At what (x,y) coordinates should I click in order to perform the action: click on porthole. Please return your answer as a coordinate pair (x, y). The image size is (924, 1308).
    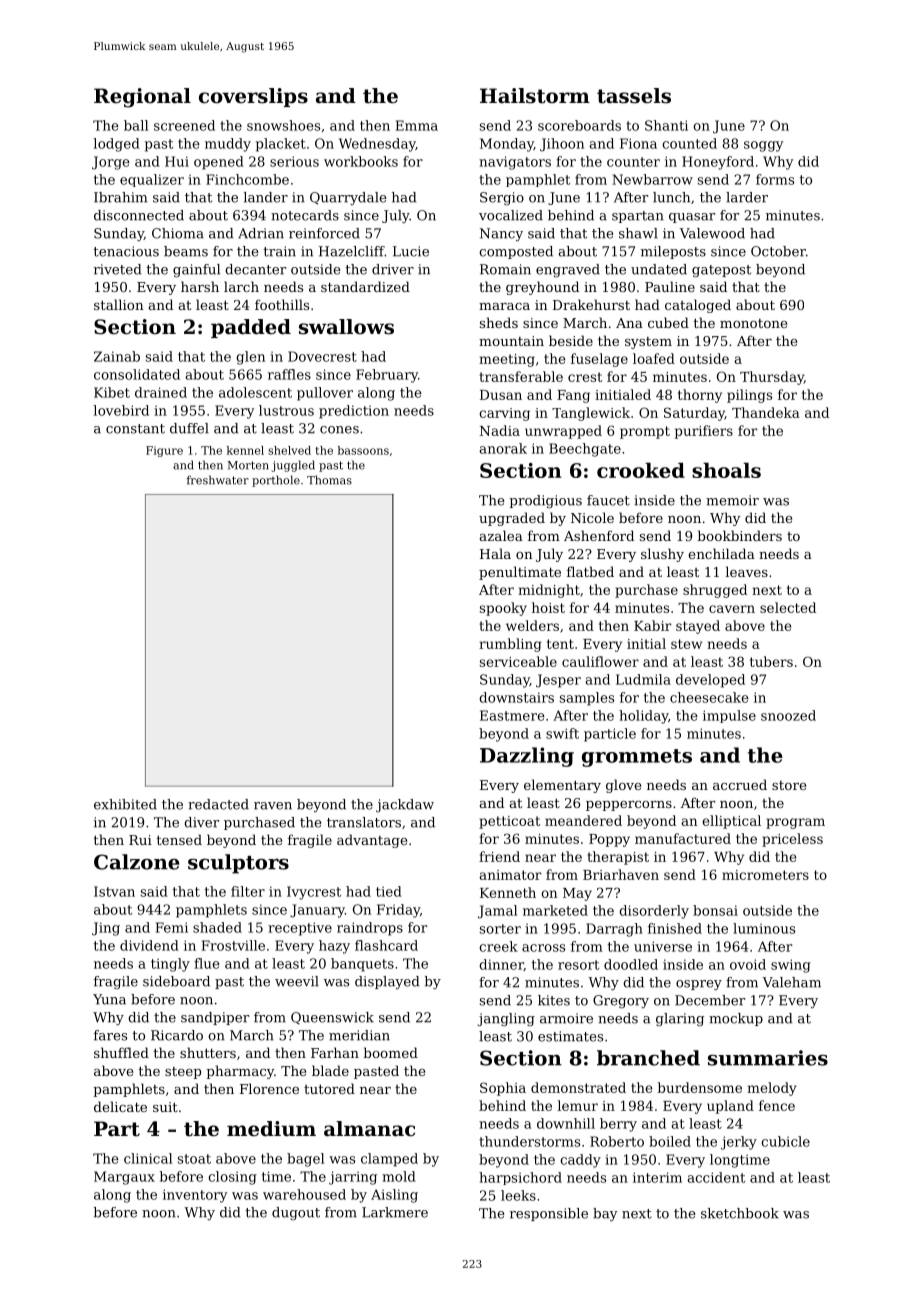
    Looking at the image, I should click on (276, 481).
